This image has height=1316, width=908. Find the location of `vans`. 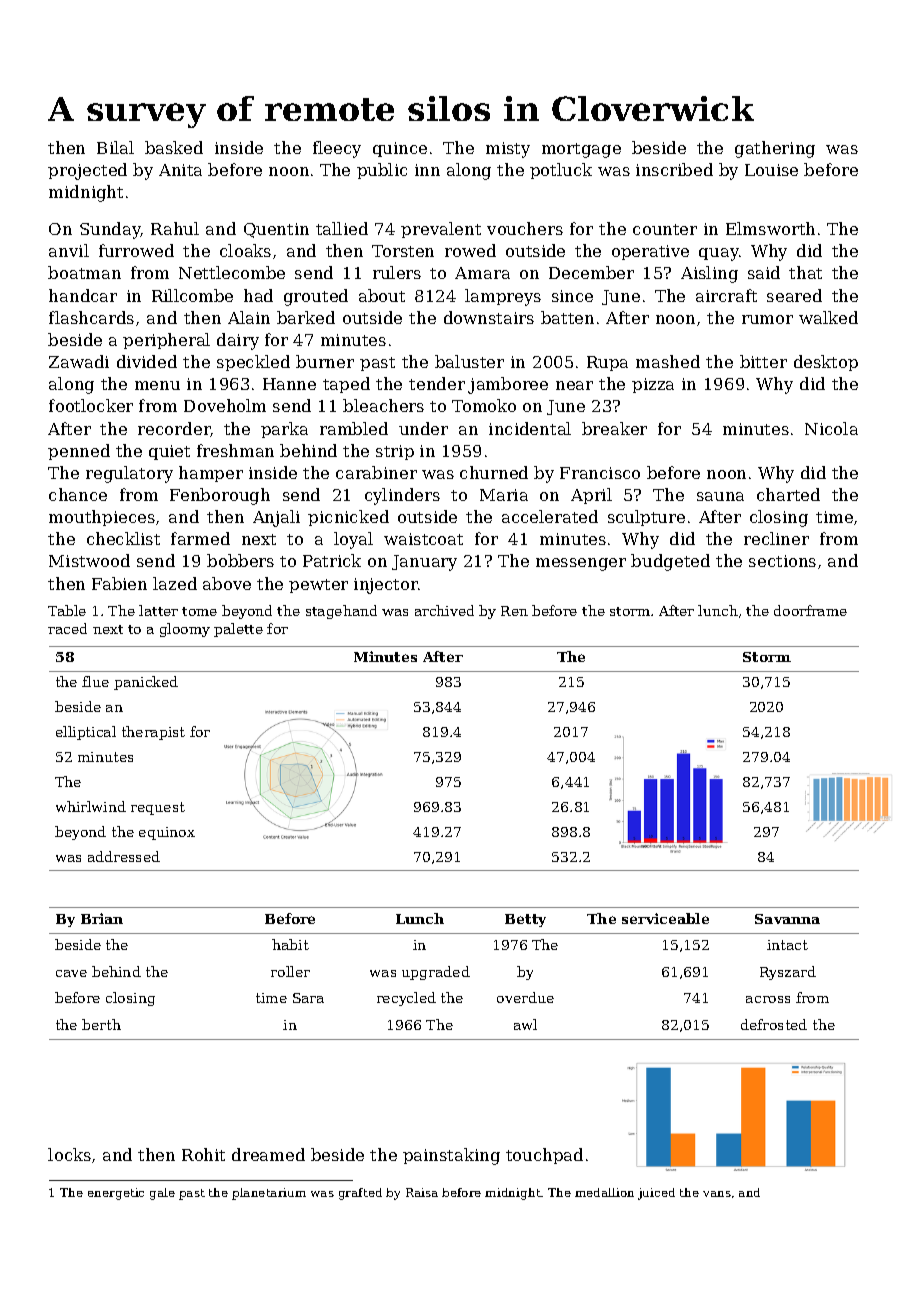

vans is located at coordinates (717, 1194).
